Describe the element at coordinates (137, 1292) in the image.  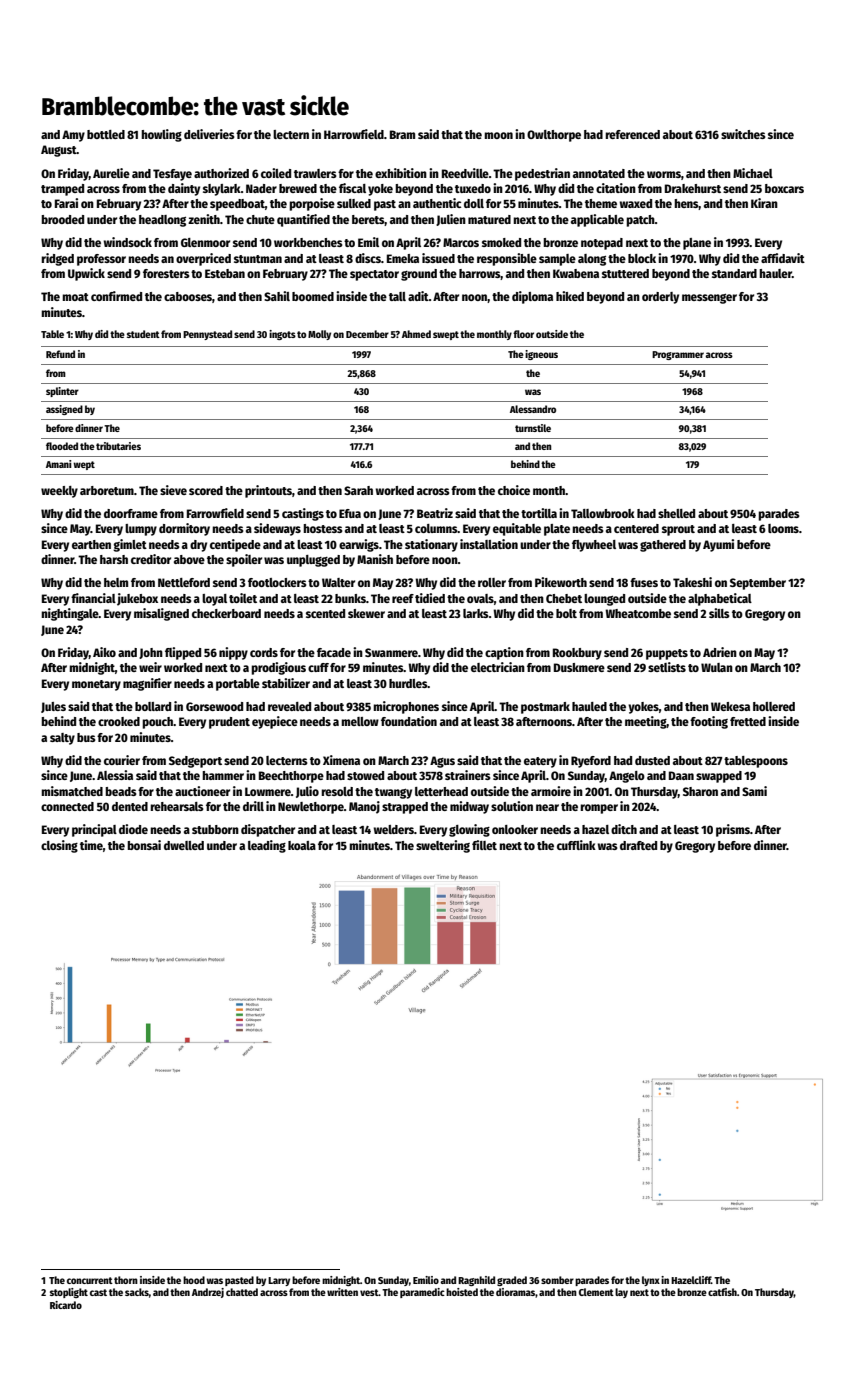
I see `sacks` at that location.
